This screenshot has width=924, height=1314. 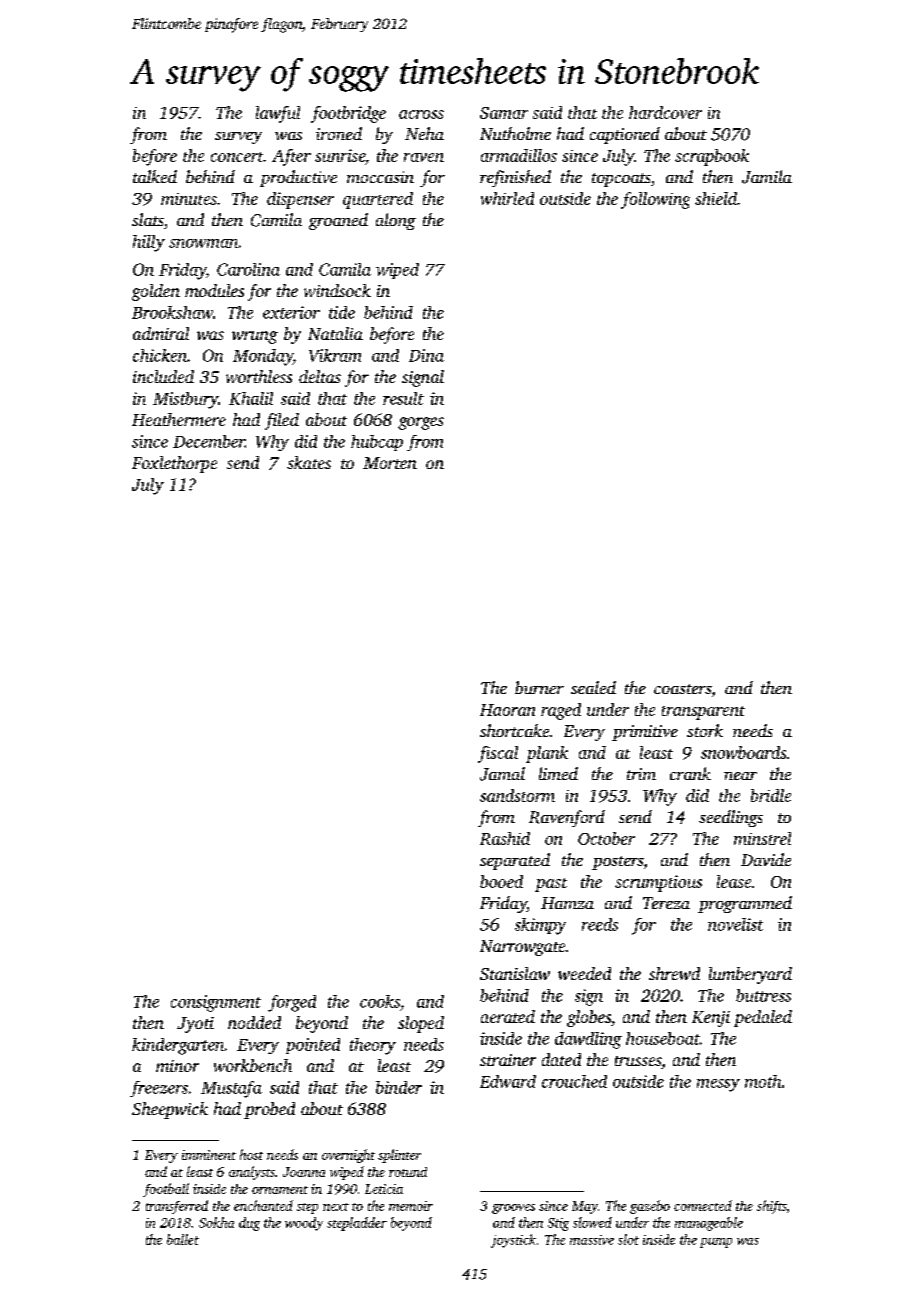 I want to click on skates, so click(x=309, y=462).
